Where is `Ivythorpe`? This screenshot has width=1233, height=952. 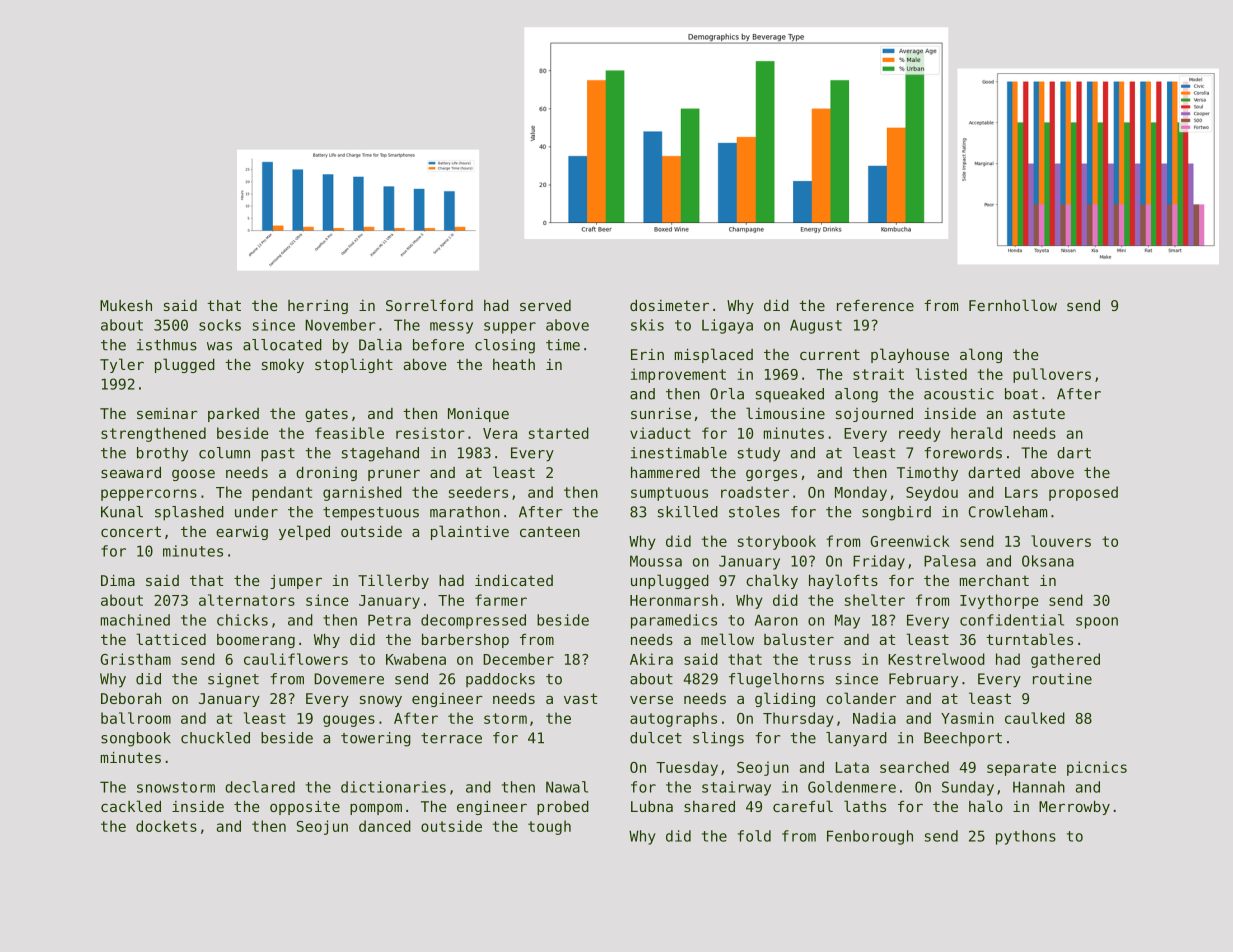 Ivythorpe is located at coordinates (999, 601).
